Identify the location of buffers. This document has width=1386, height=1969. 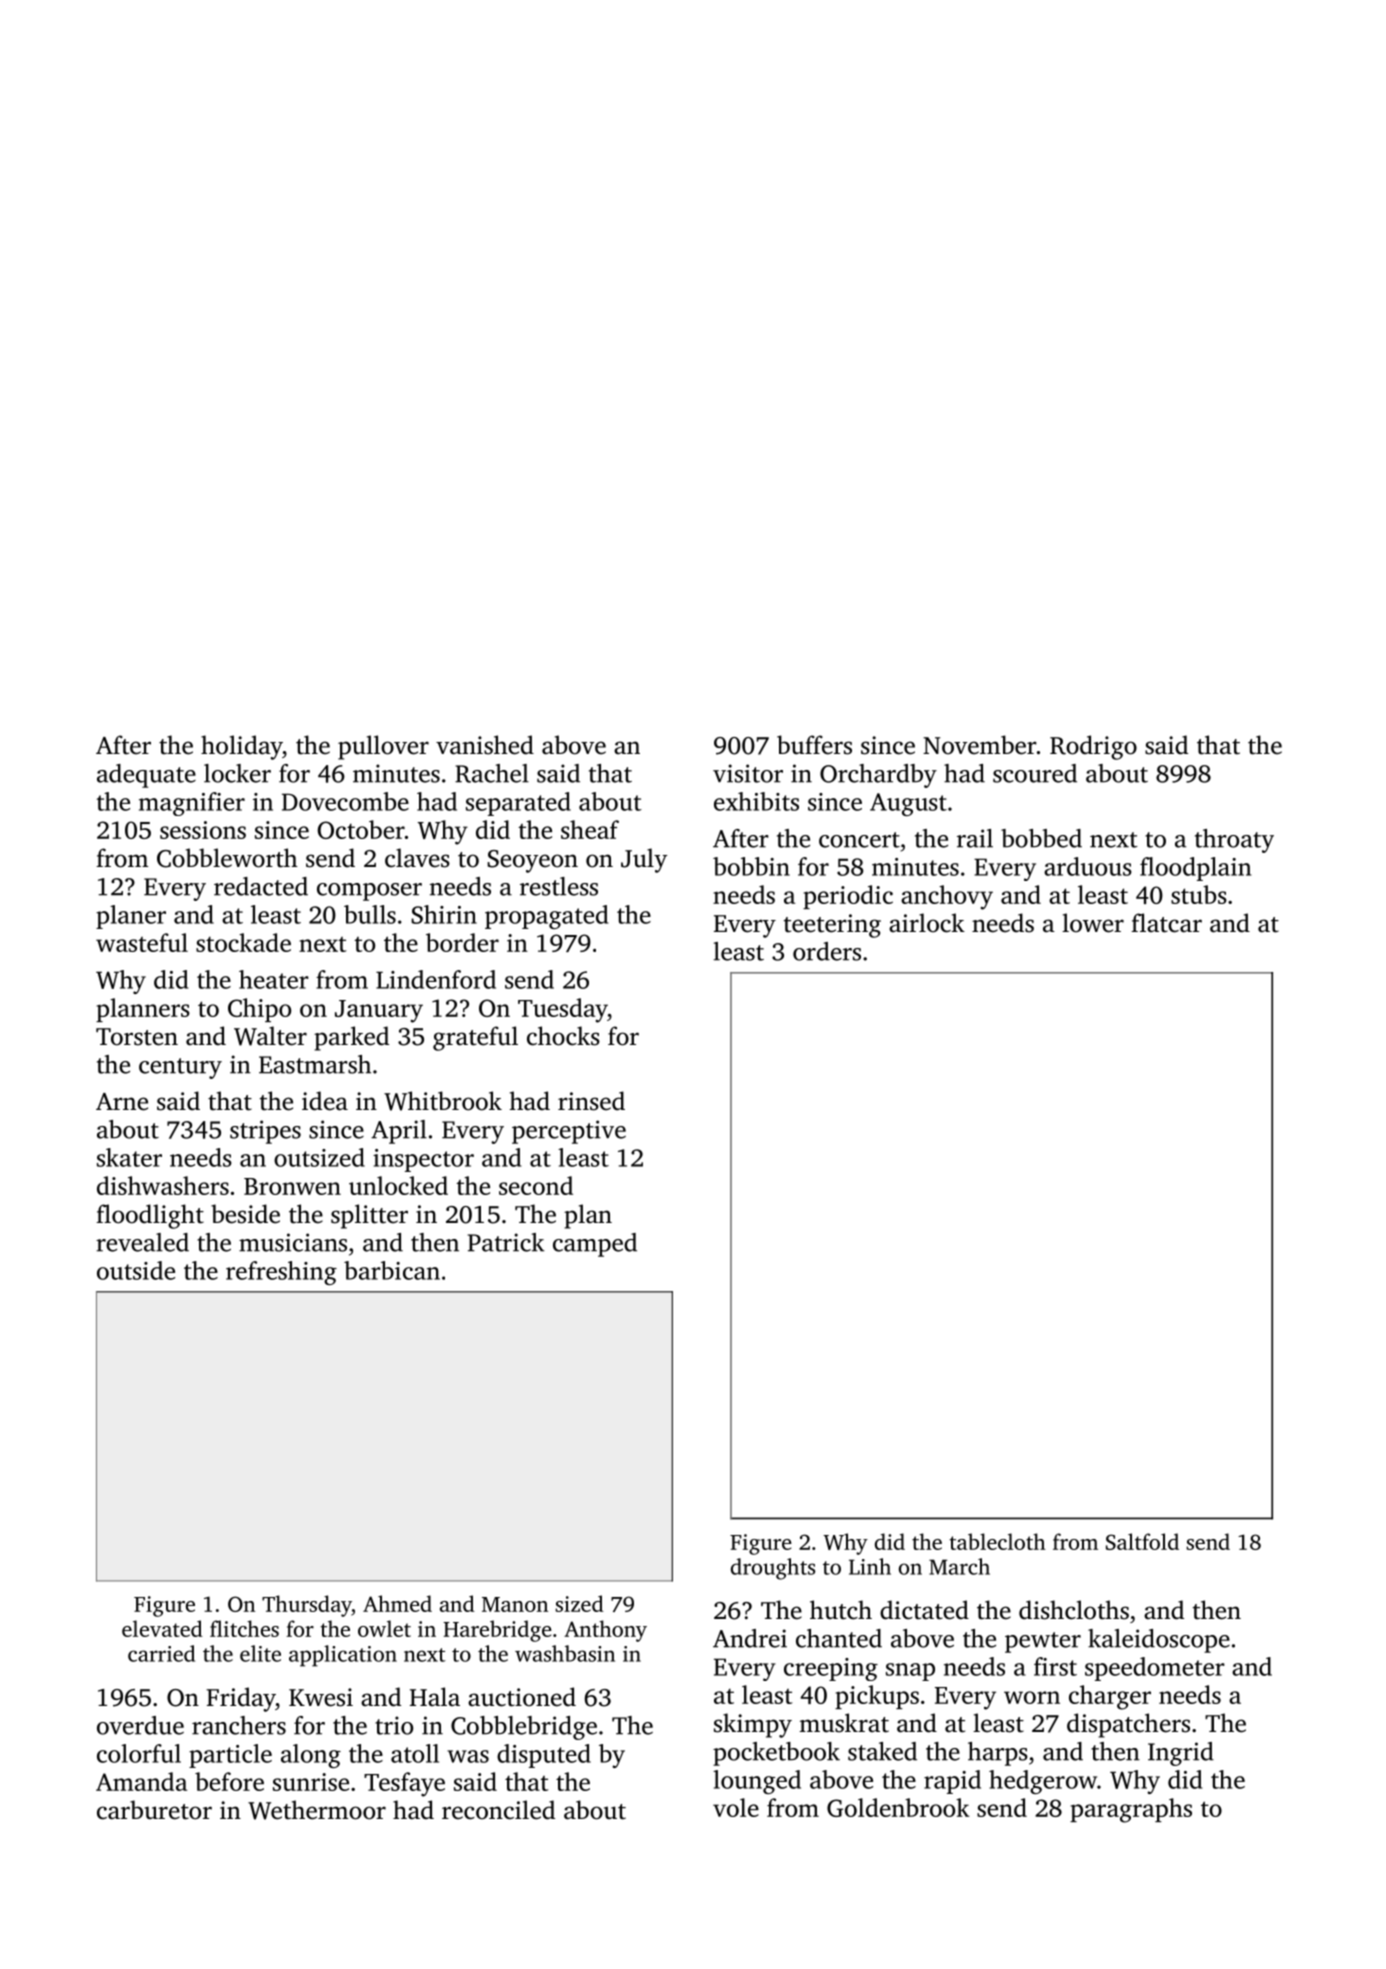
(814, 745).
